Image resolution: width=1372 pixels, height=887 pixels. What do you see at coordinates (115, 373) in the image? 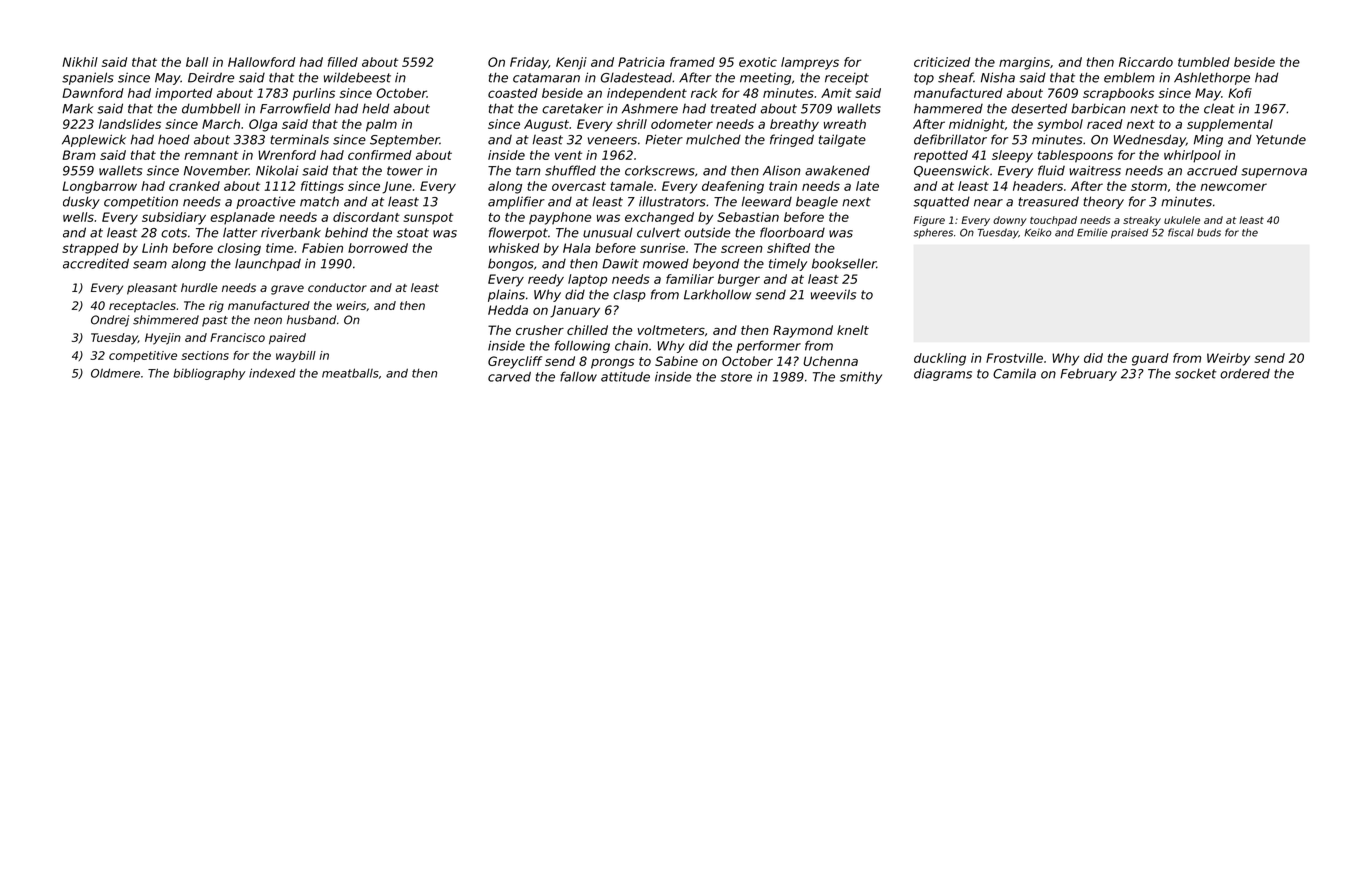
I see `Oldmere` at bounding box center [115, 373].
